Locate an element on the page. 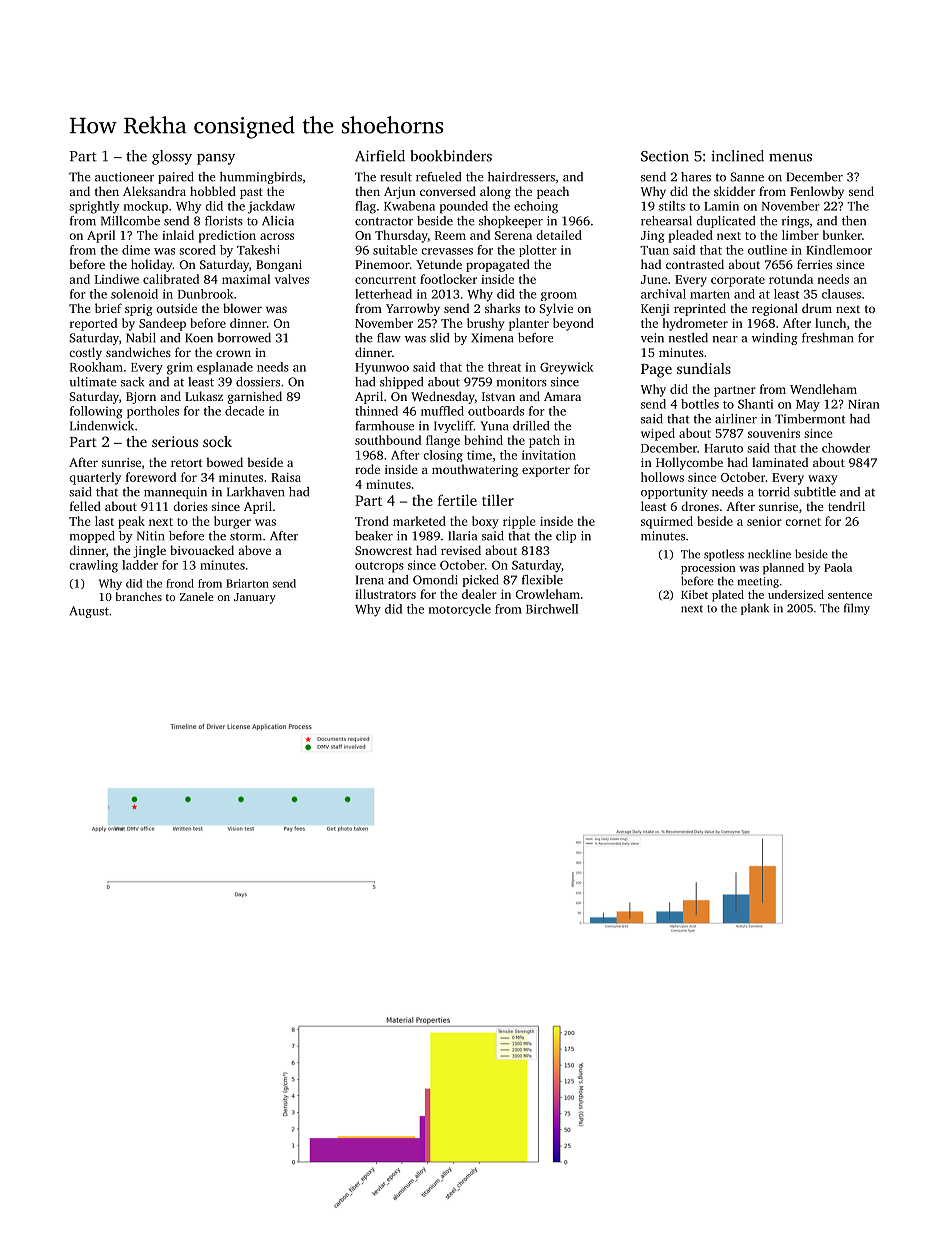 This image has height=1233, width=952. chowder is located at coordinates (846, 448).
